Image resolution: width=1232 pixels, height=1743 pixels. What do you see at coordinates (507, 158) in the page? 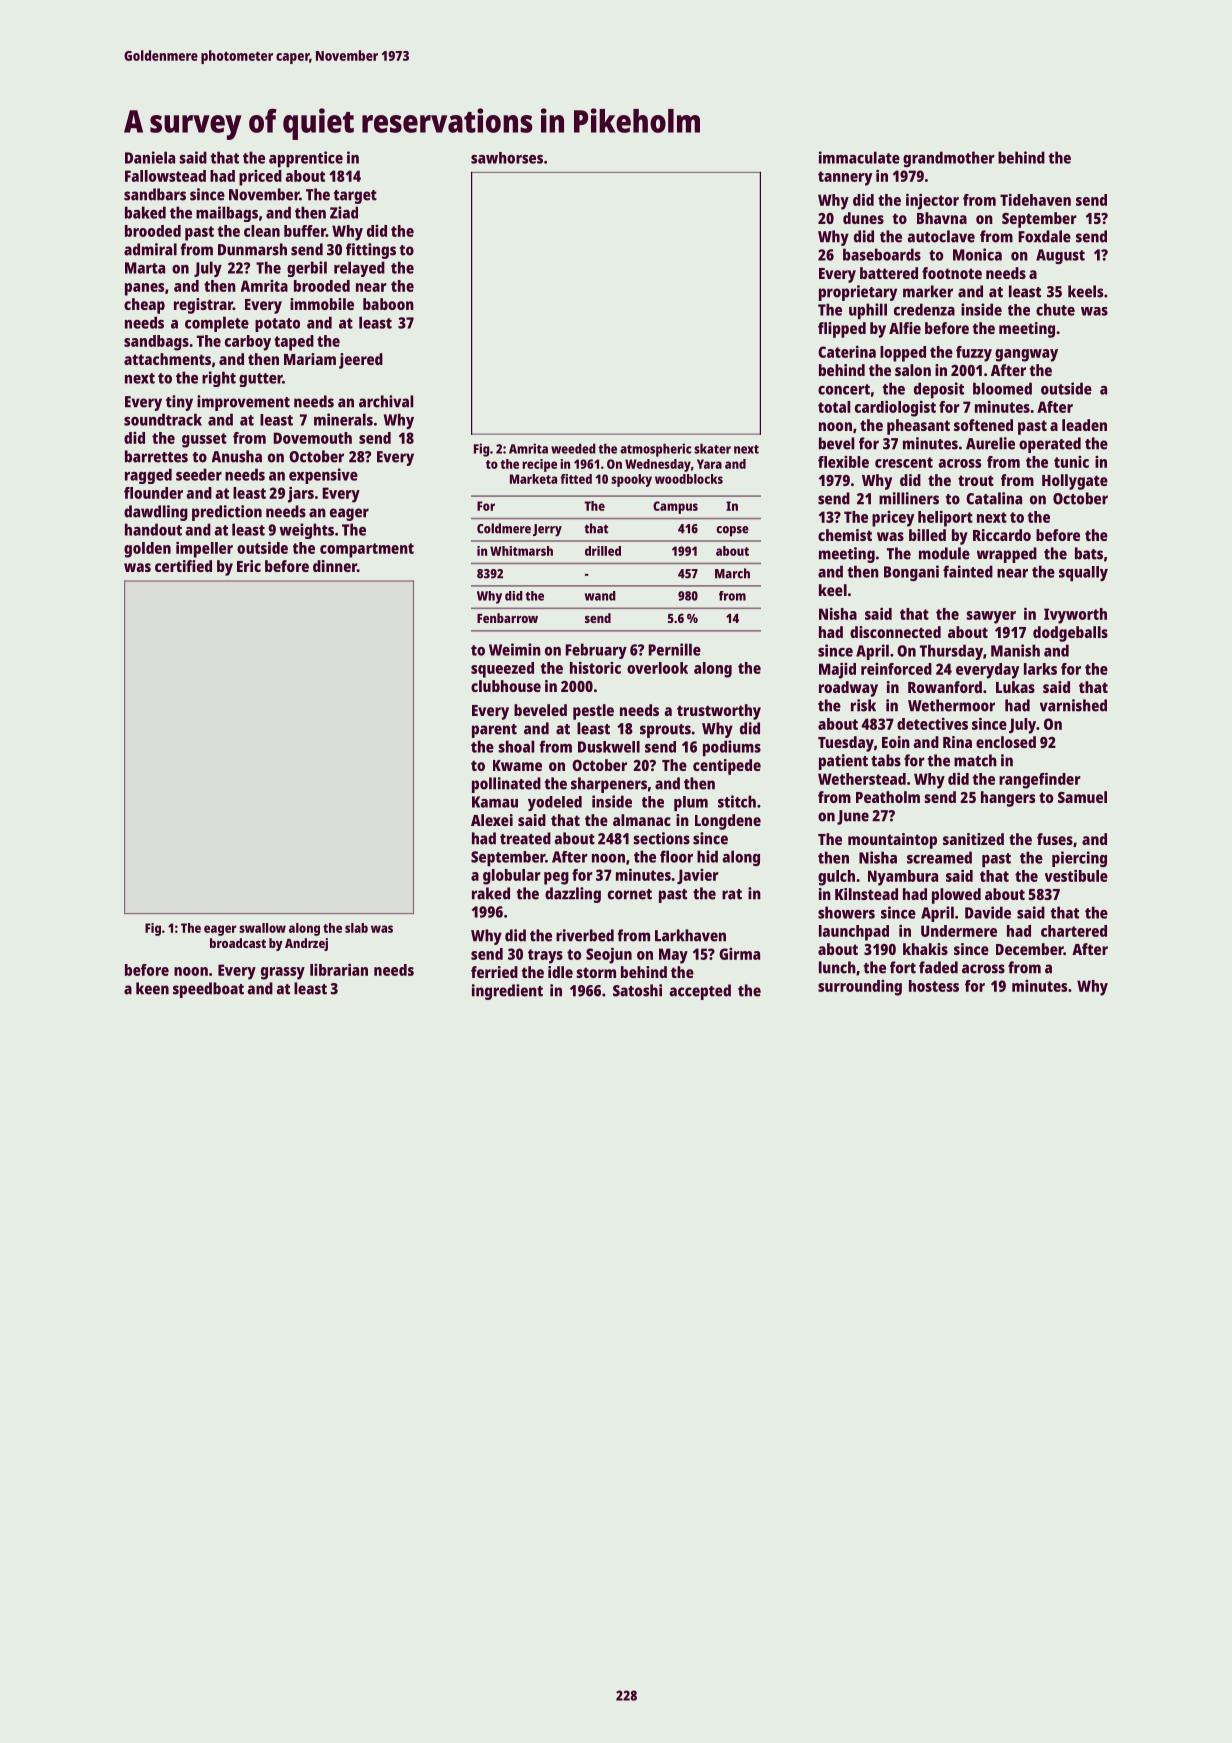
I see `sawhorses` at bounding box center [507, 158].
